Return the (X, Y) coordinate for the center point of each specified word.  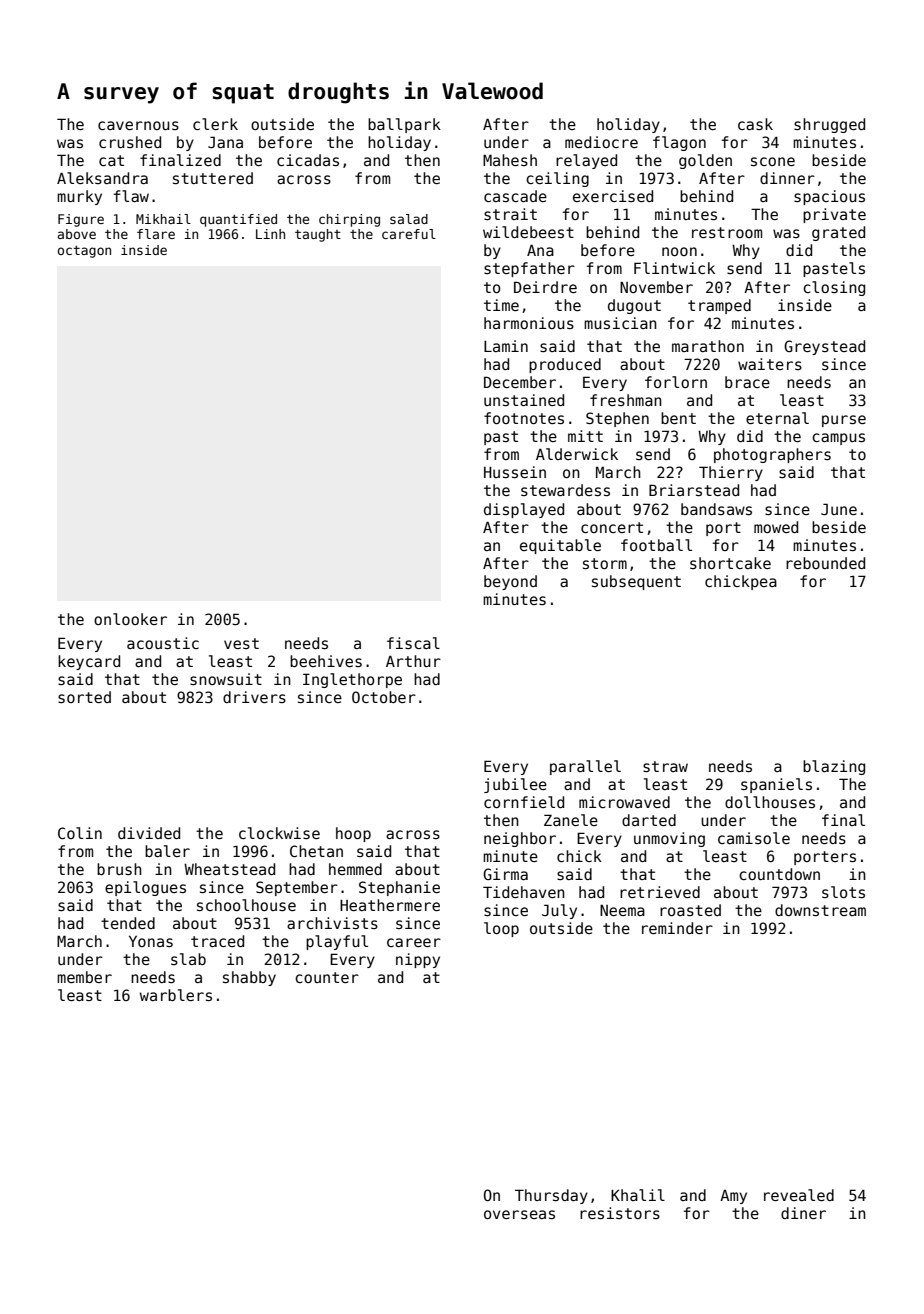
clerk (215, 124)
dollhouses (770, 802)
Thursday (551, 1196)
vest (241, 643)
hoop (353, 834)
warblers (176, 995)
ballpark (404, 125)
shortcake (730, 563)
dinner (787, 178)
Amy (733, 1197)
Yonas (151, 941)
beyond (510, 582)
